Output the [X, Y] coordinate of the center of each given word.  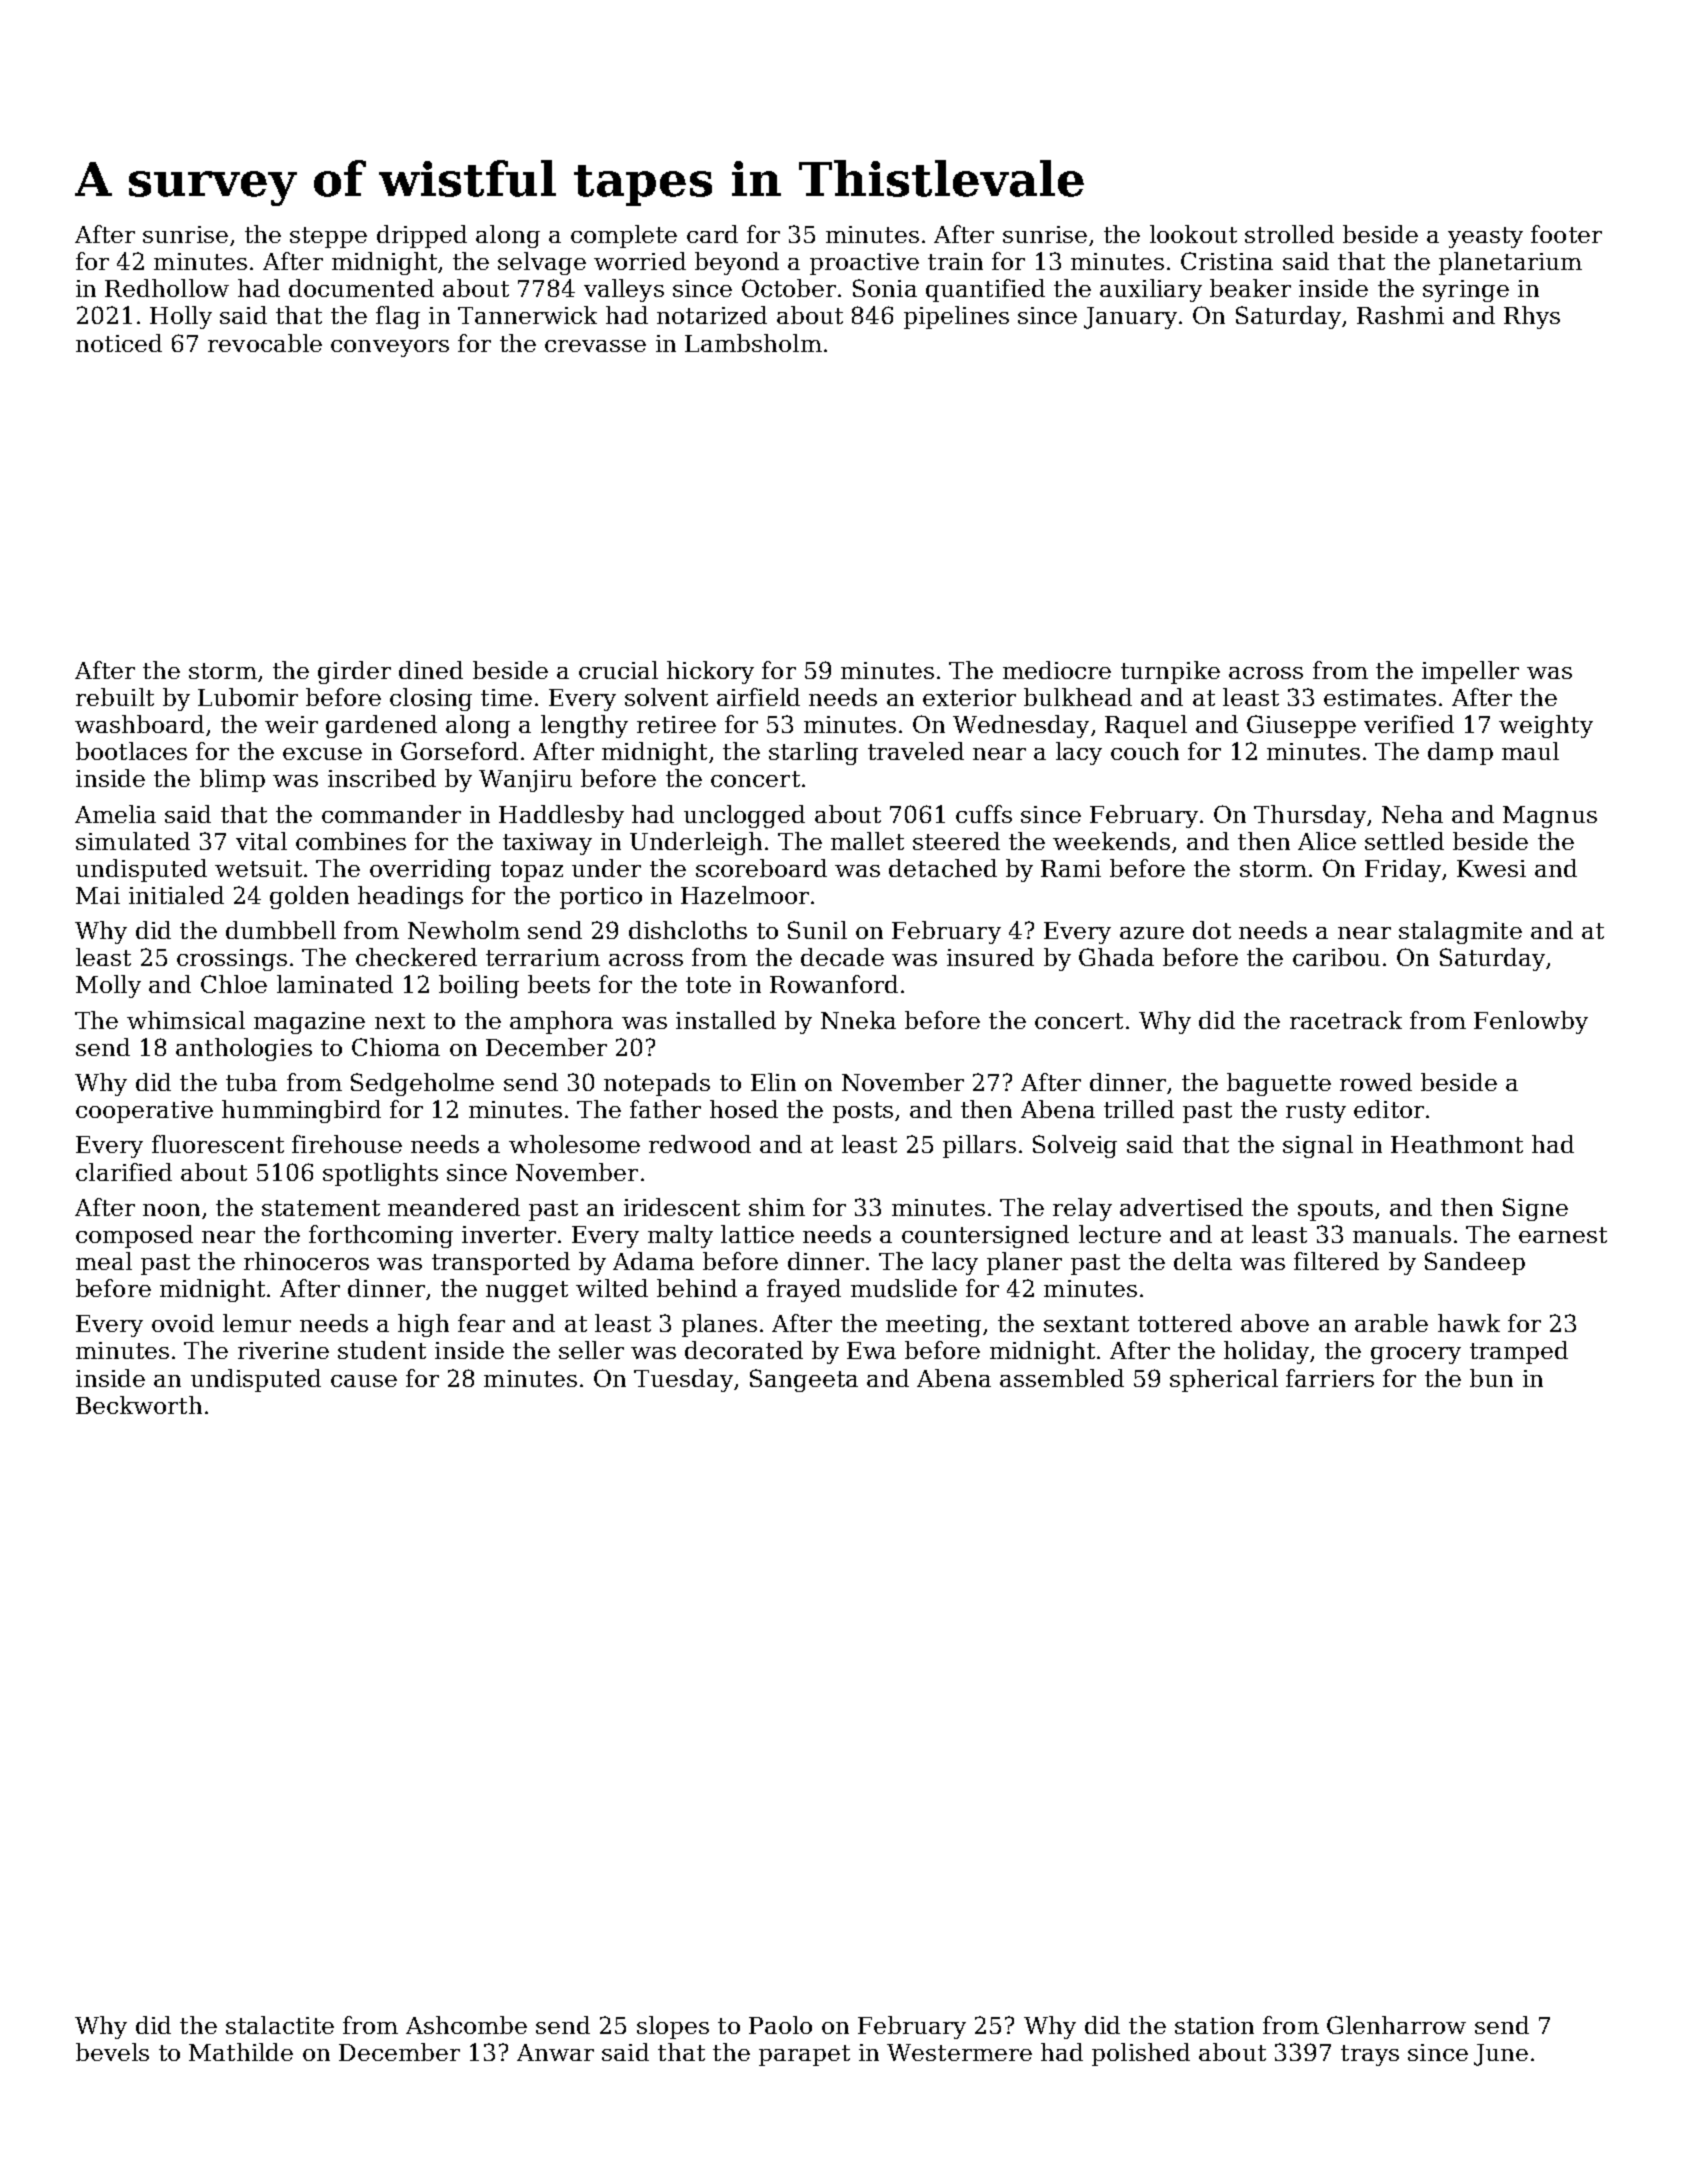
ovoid [183, 1323]
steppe [328, 237]
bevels [112, 2052]
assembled [1062, 1378]
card [712, 234]
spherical [1224, 1380]
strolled [1289, 234]
